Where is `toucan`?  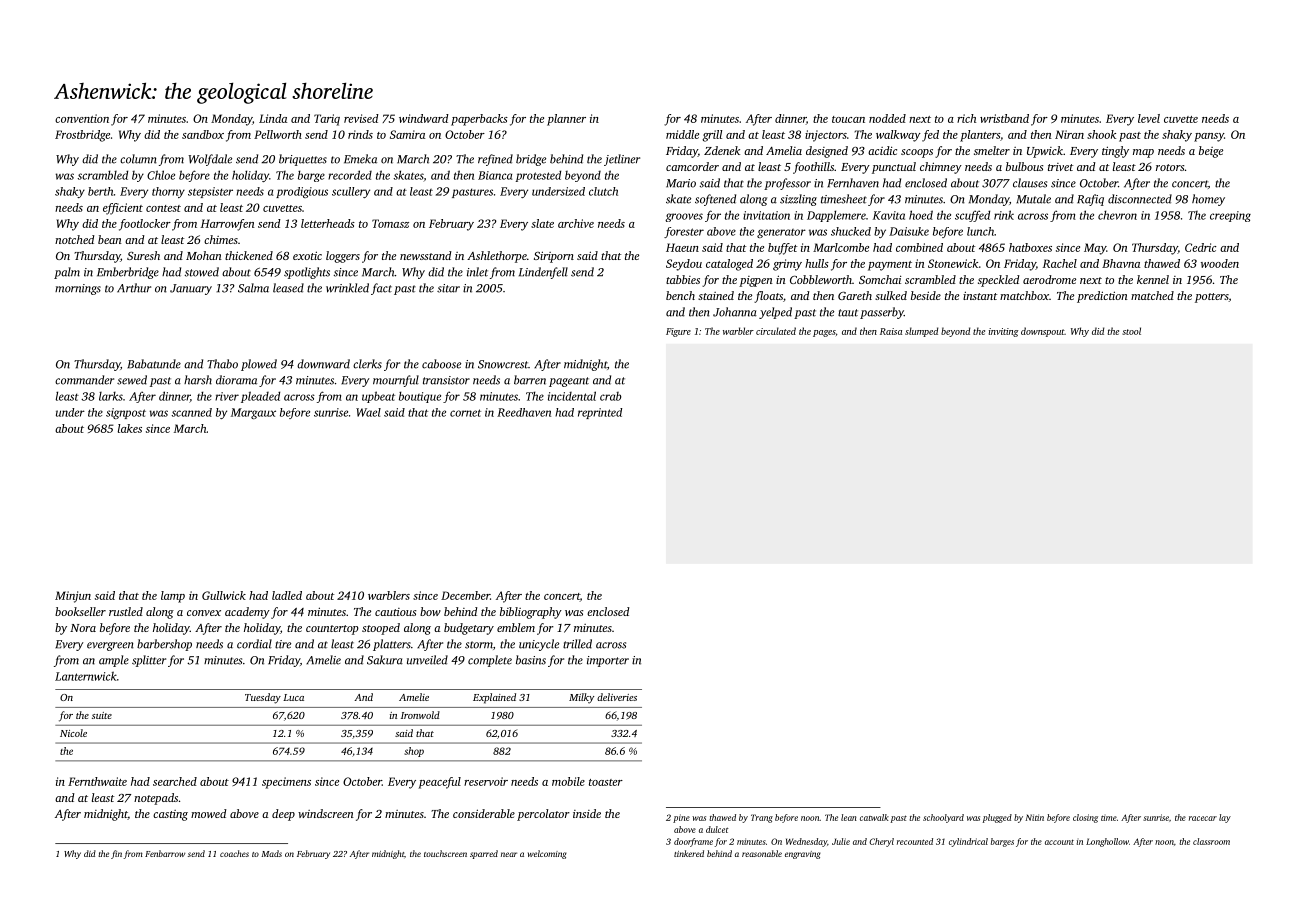
toucan is located at coordinates (848, 119).
